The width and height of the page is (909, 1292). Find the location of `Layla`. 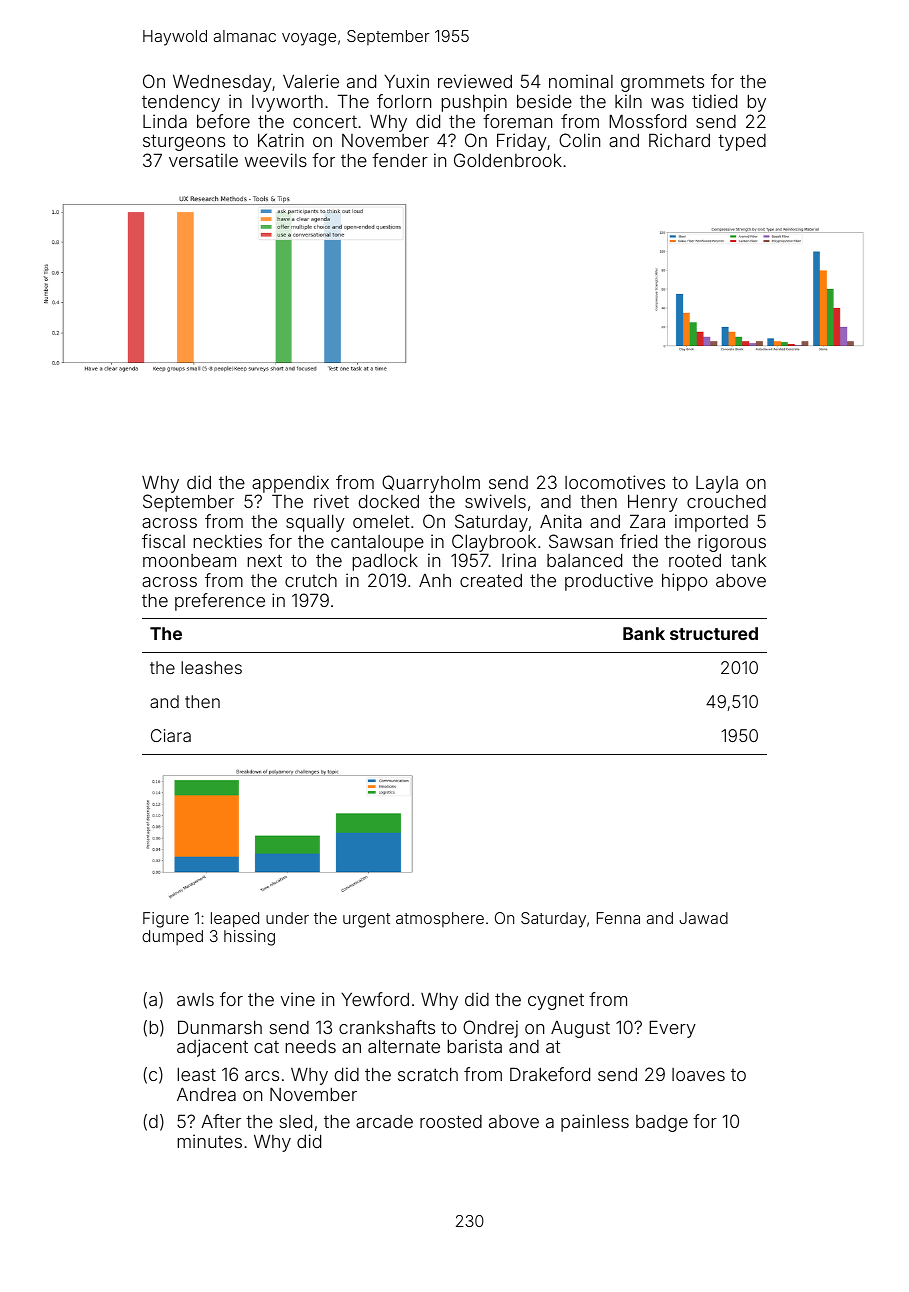

Layla is located at coordinates (717, 484).
